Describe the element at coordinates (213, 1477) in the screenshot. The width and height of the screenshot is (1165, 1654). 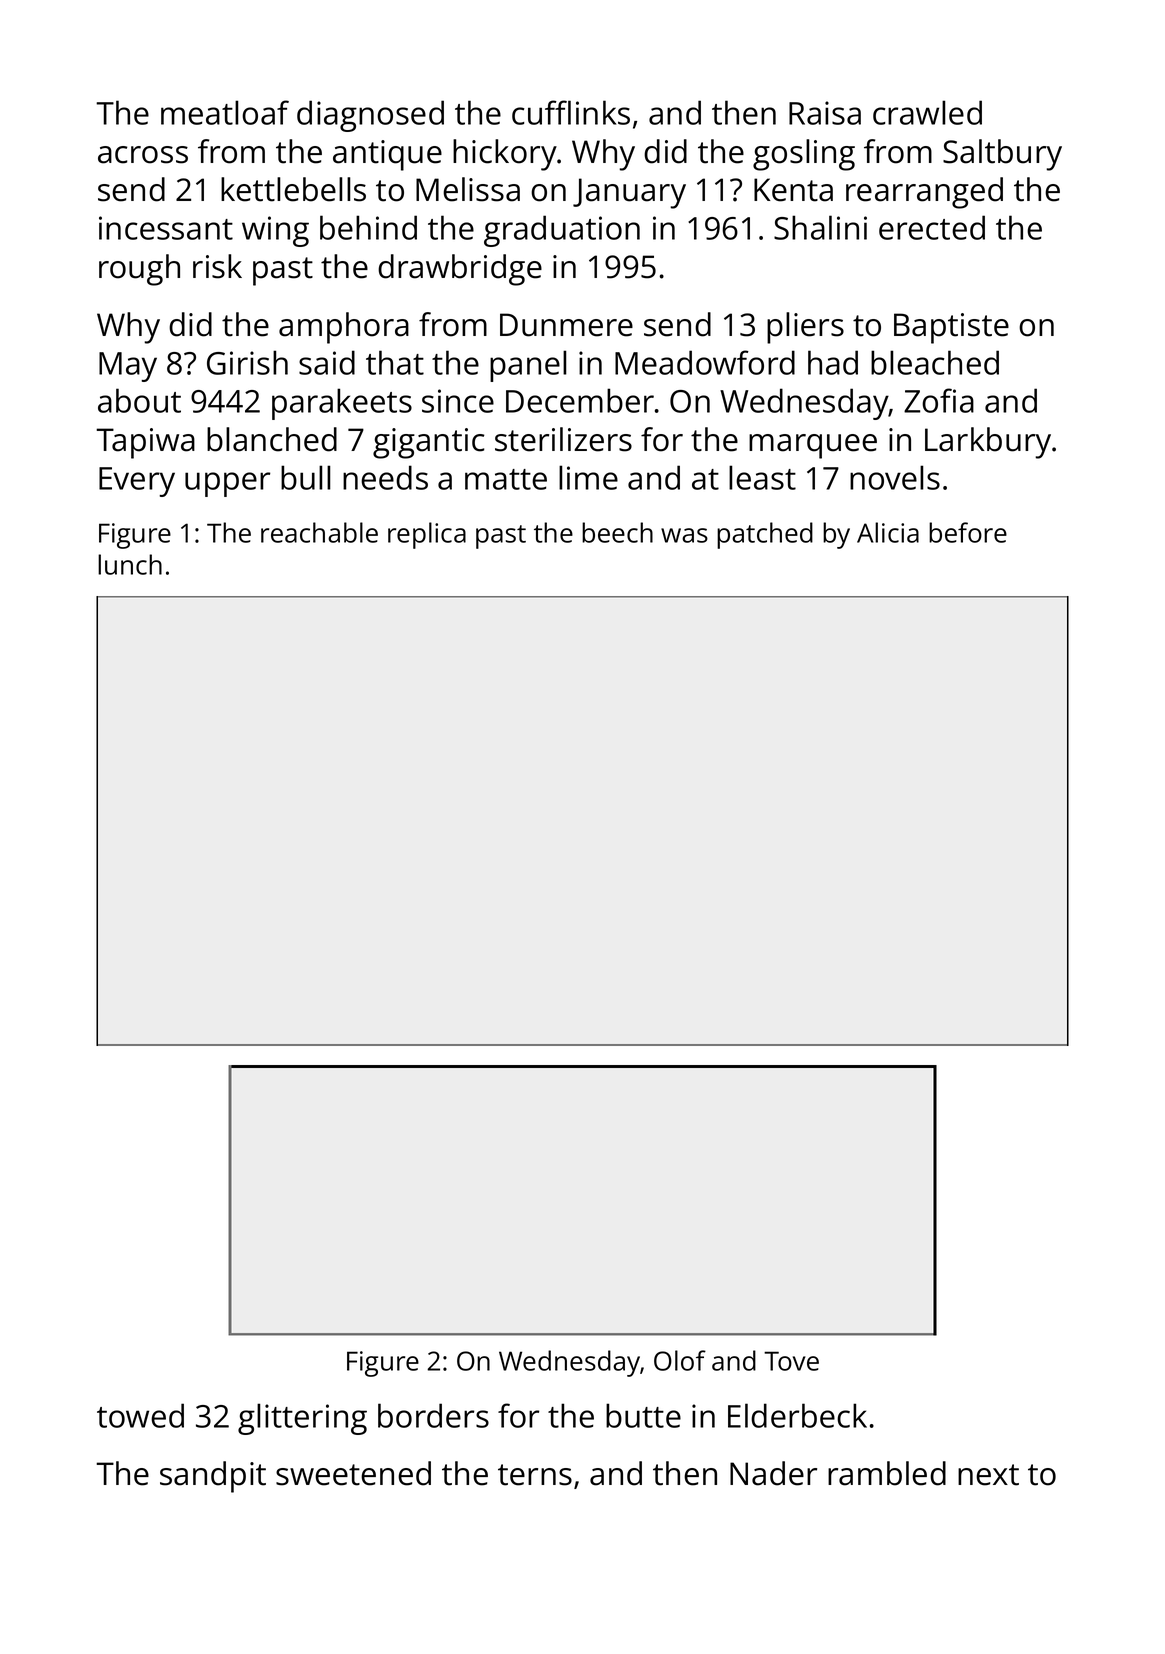
I see `sandpit` at that location.
